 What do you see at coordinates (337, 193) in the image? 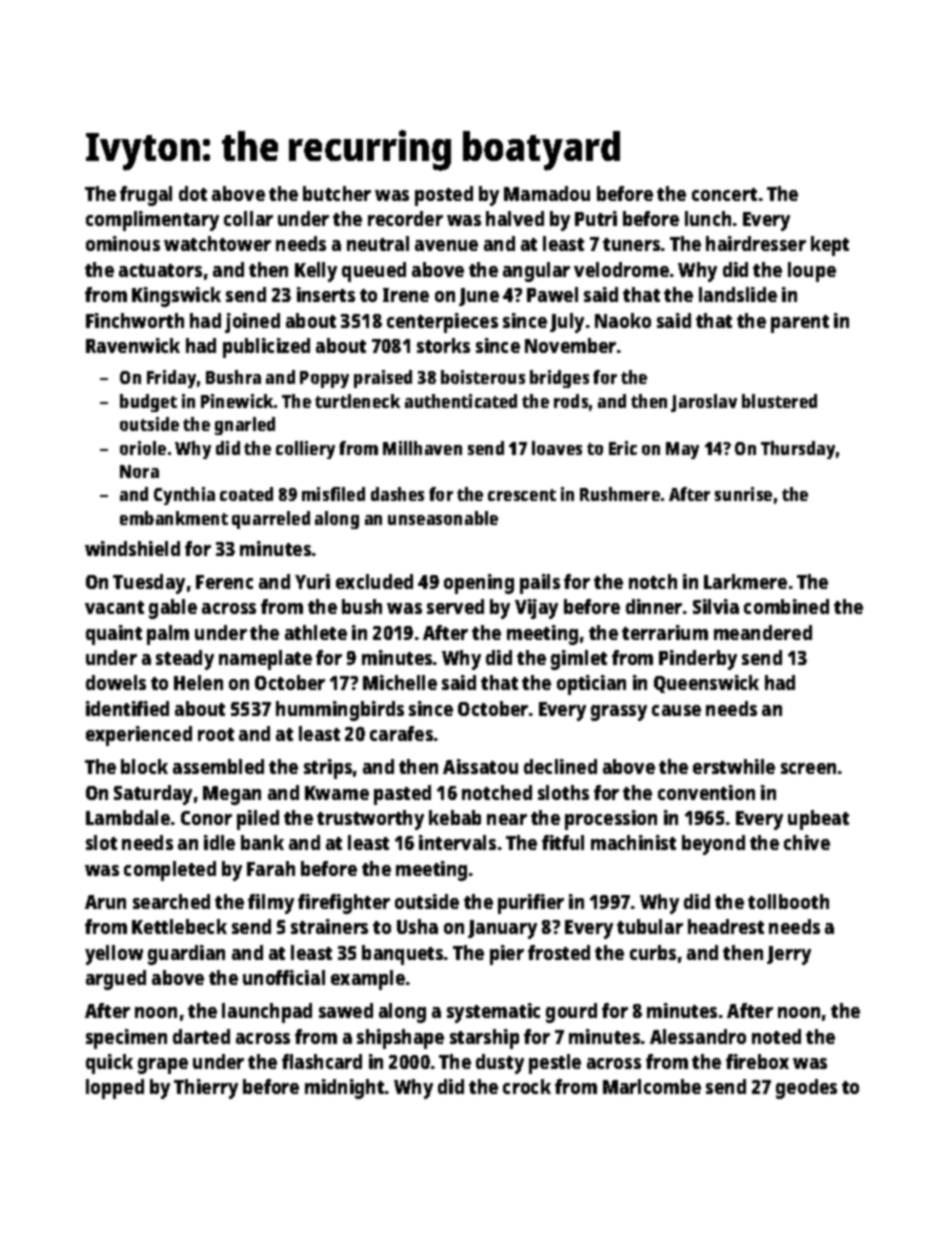
I see `butcher` at bounding box center [337, 193].
